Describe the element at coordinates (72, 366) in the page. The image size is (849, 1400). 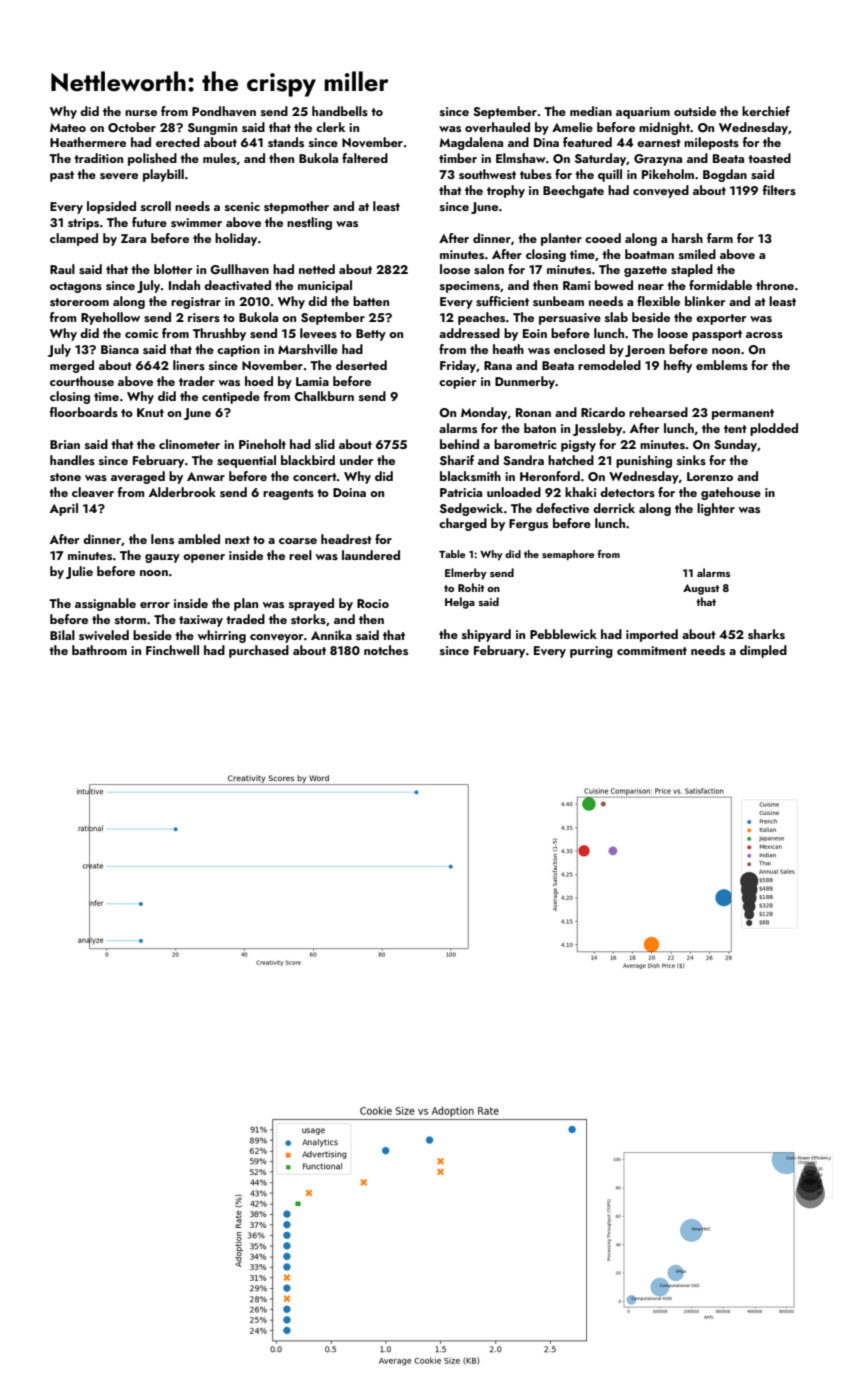
I see `merged` at that location.
